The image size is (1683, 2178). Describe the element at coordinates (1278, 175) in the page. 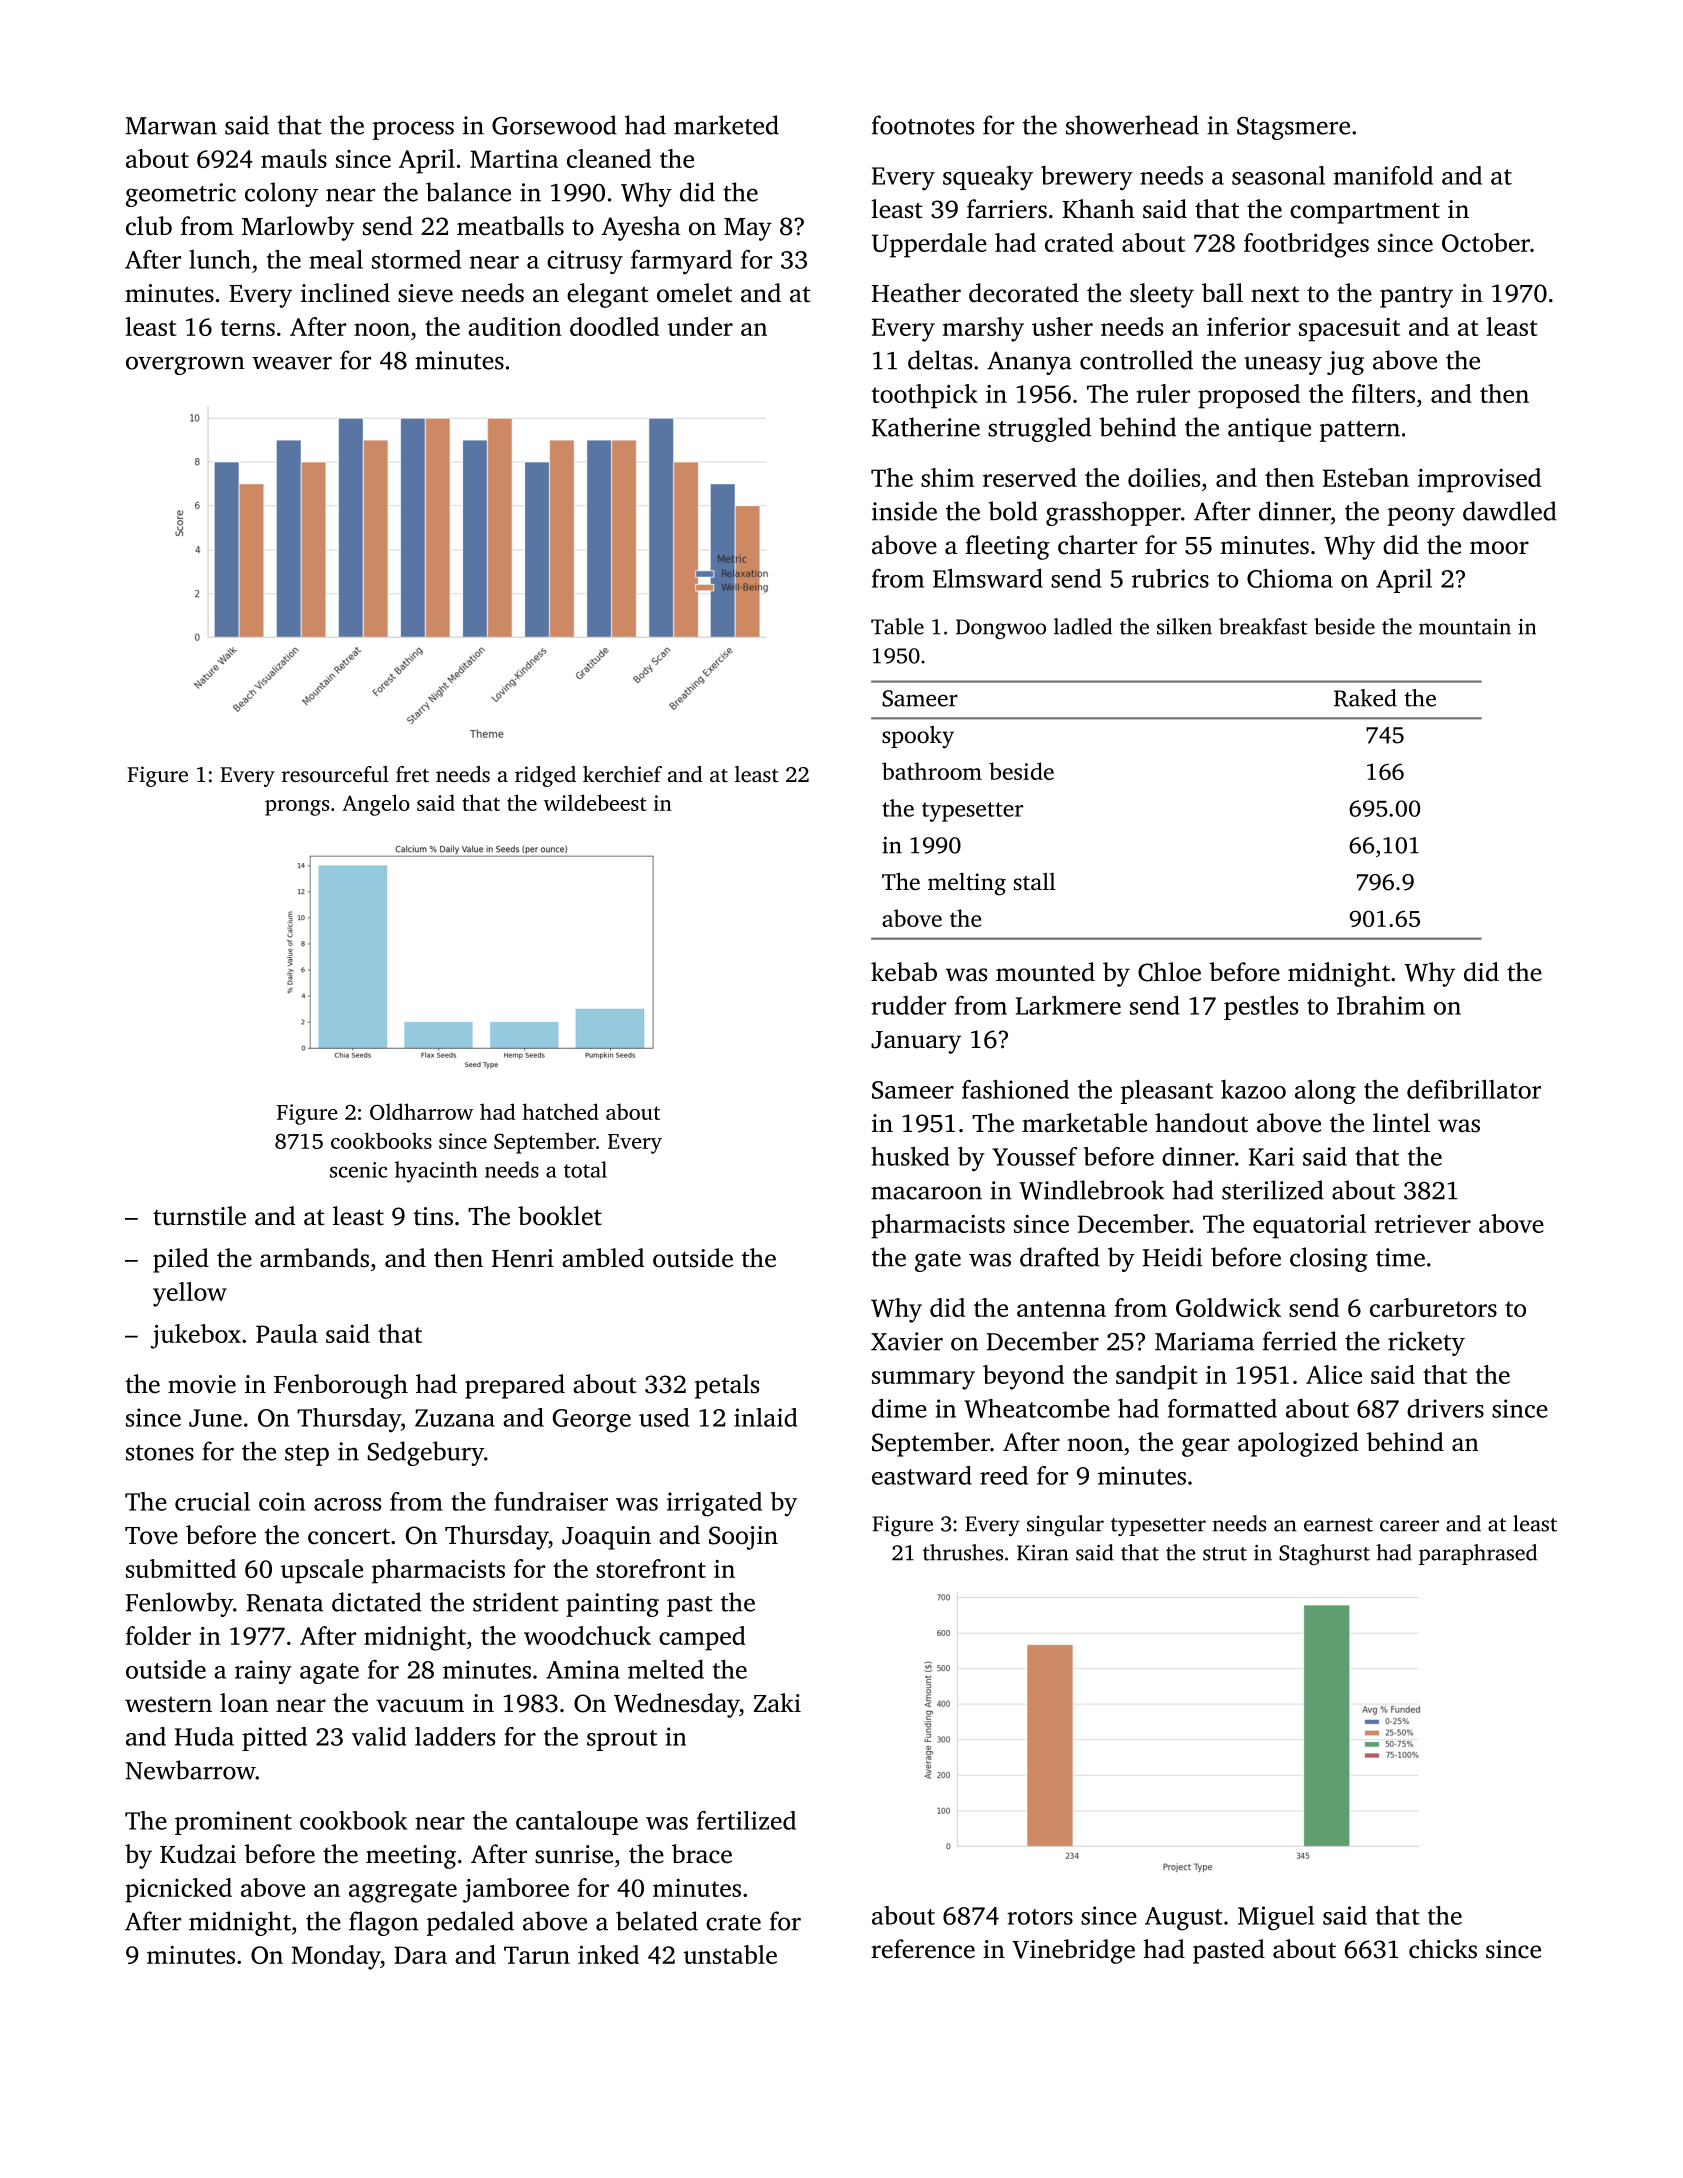

I see `seasonal` at that location.
